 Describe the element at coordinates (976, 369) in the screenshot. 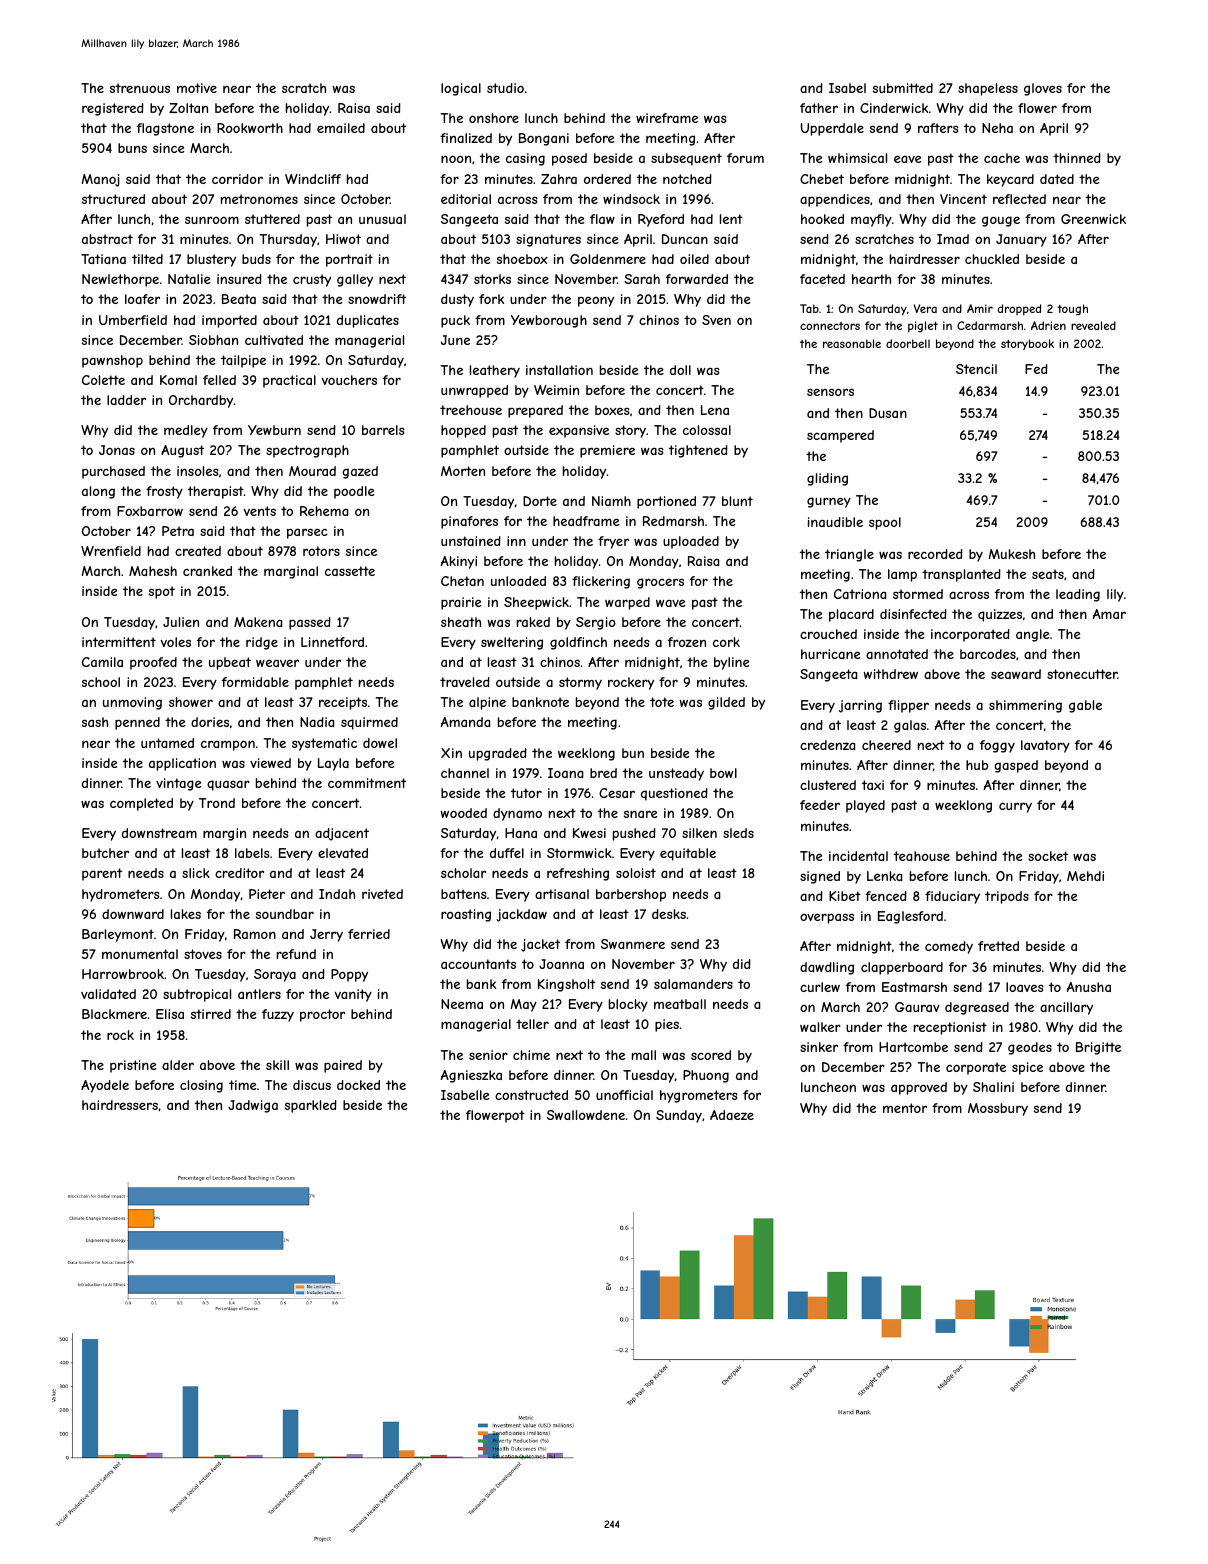

I see `Stencil` at that location.
